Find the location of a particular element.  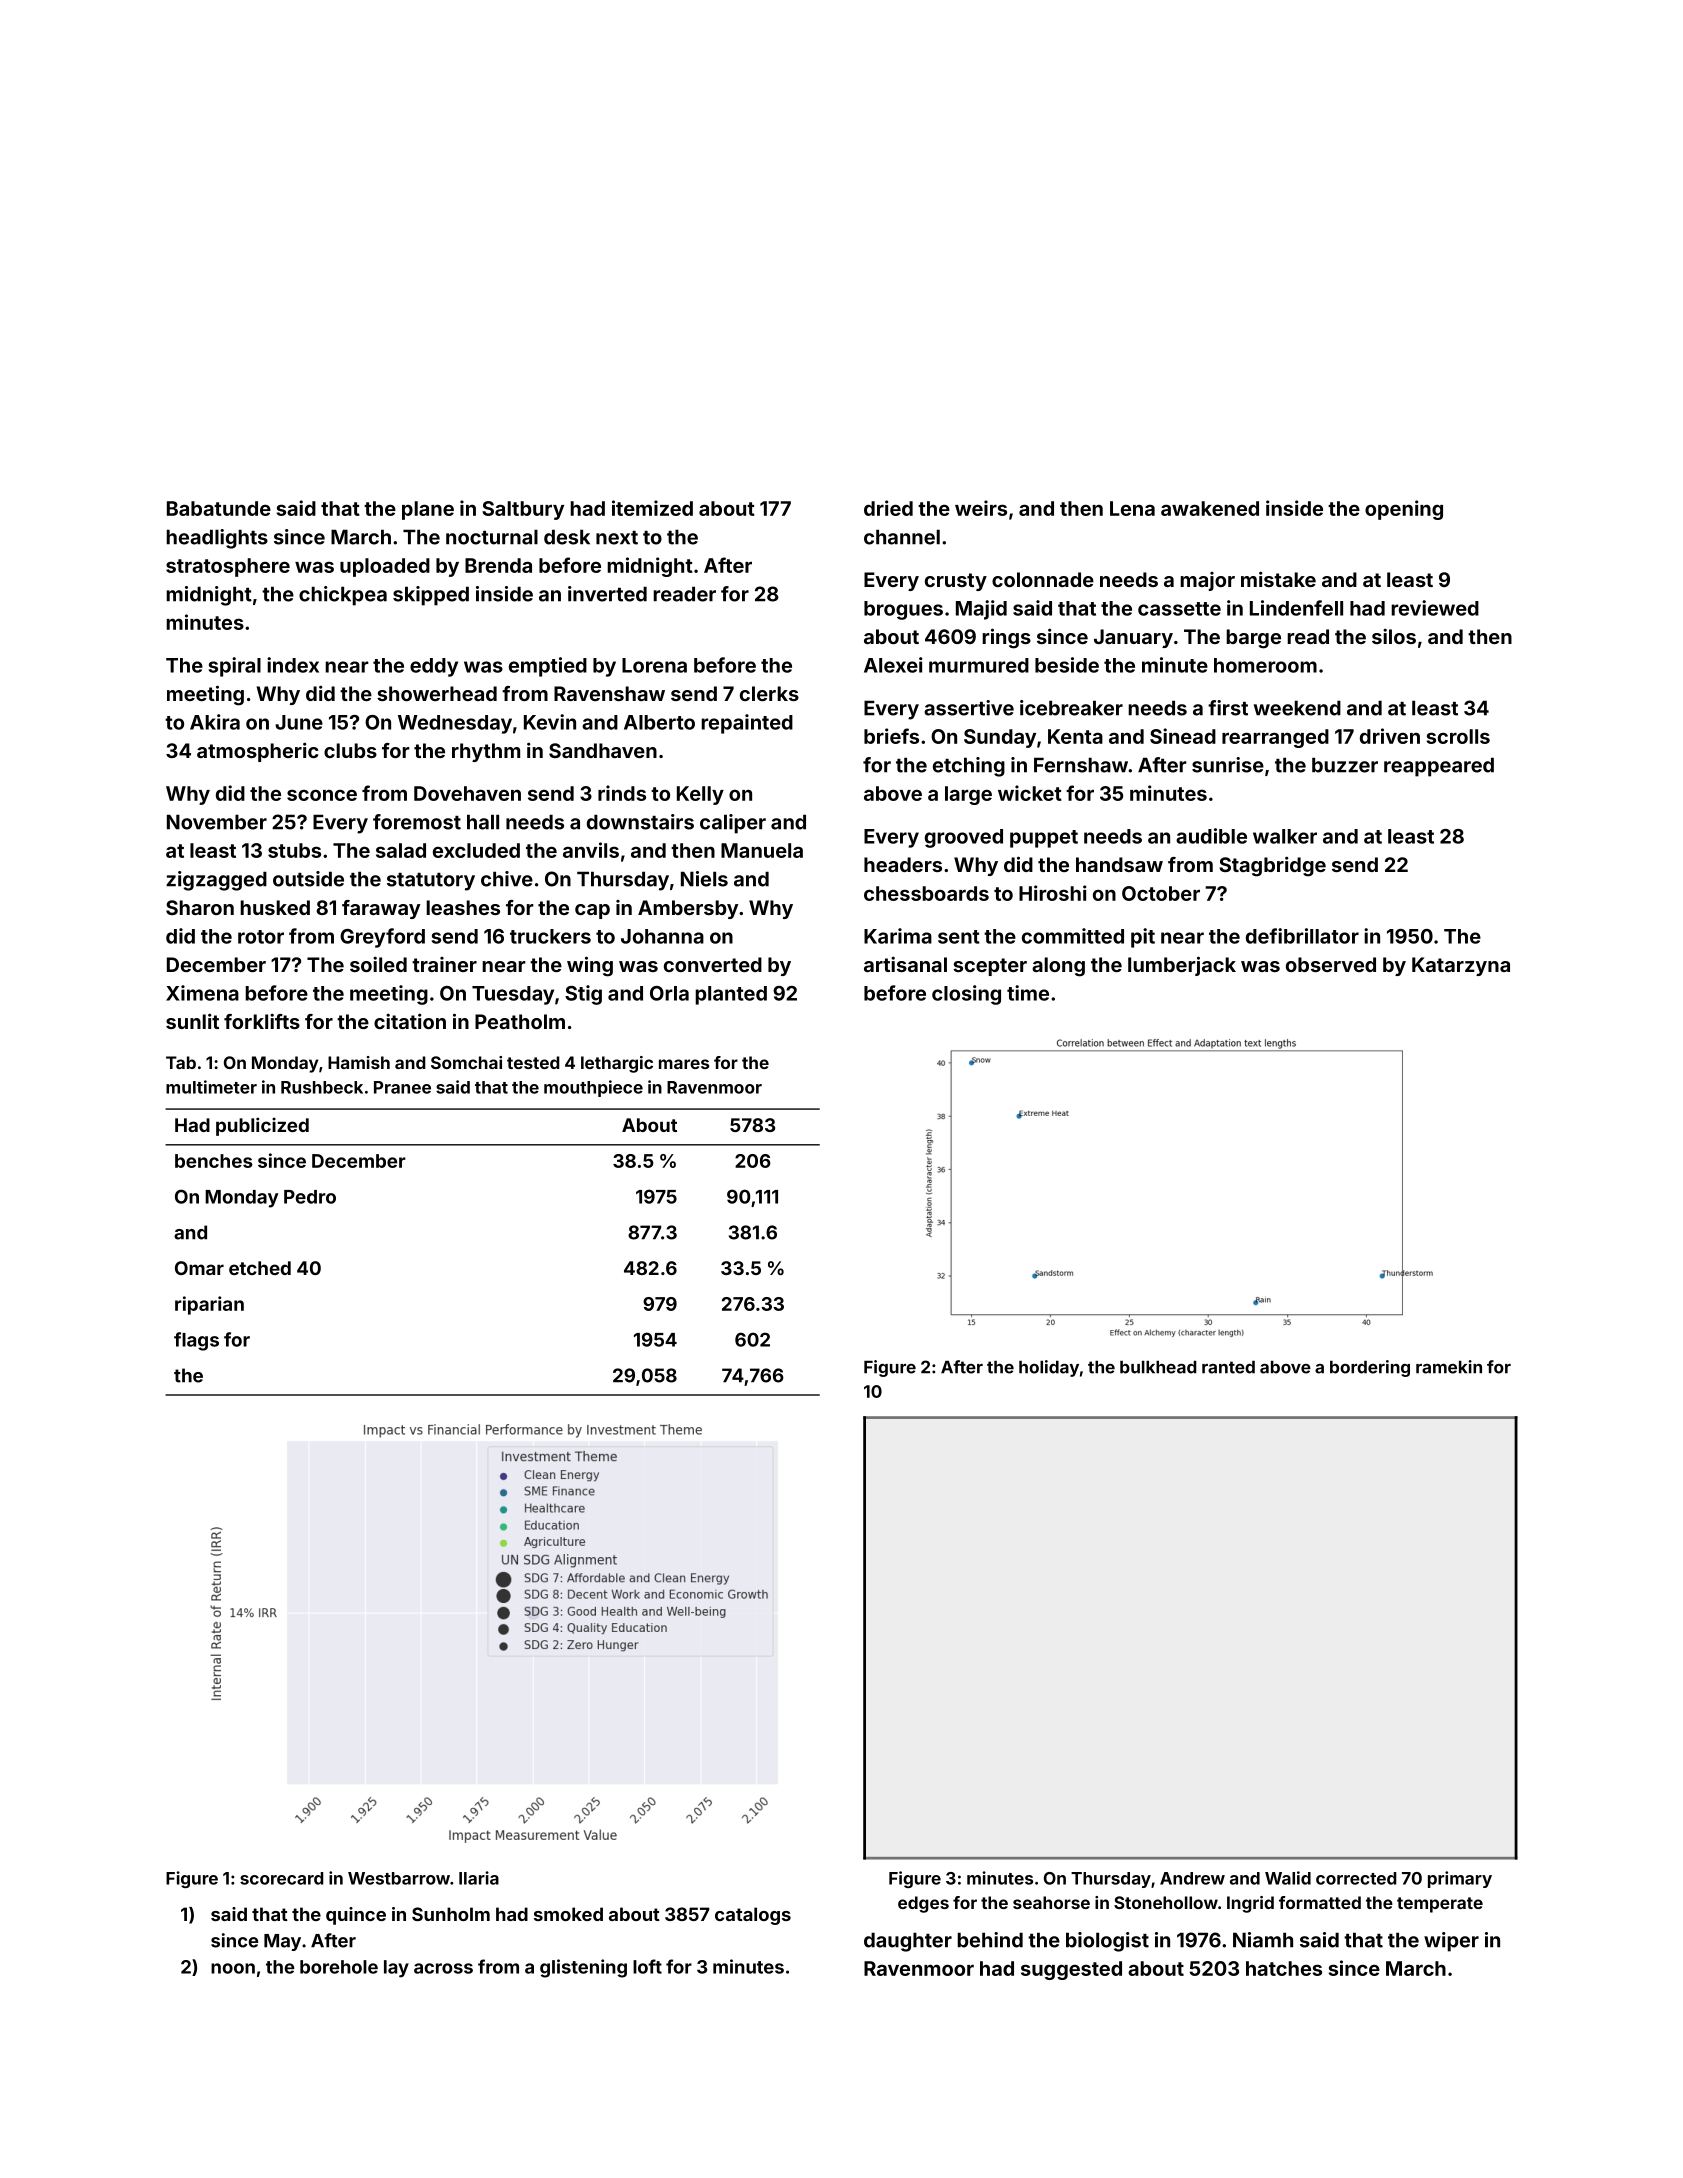

forklifts is located at coordinates (262, 1021).
